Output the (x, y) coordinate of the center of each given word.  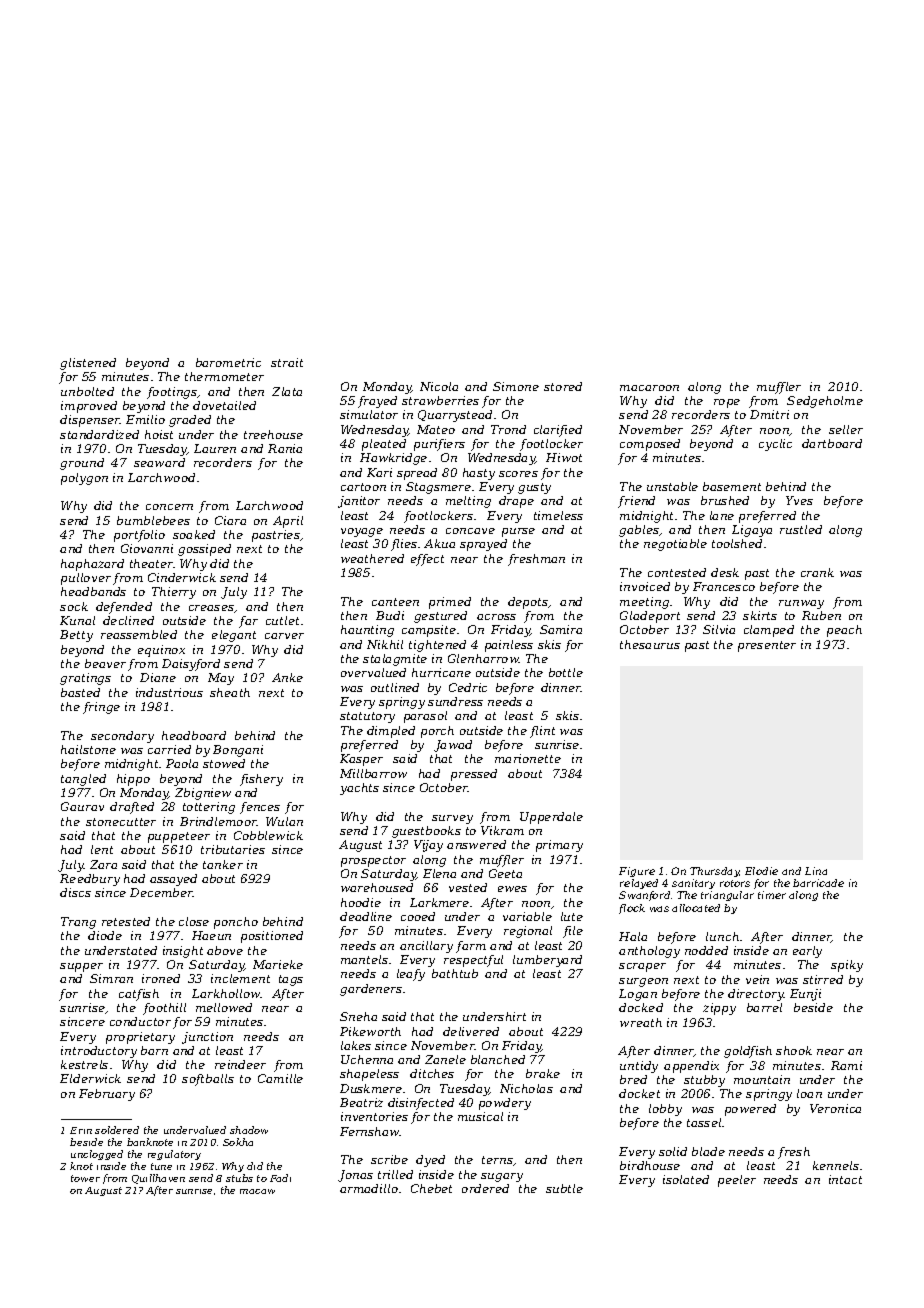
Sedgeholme (825, 402)
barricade (818, 883)
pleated (384, 445)
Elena (439, 873)
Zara (103, 864)
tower (85, 1178)
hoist (159, 434)
